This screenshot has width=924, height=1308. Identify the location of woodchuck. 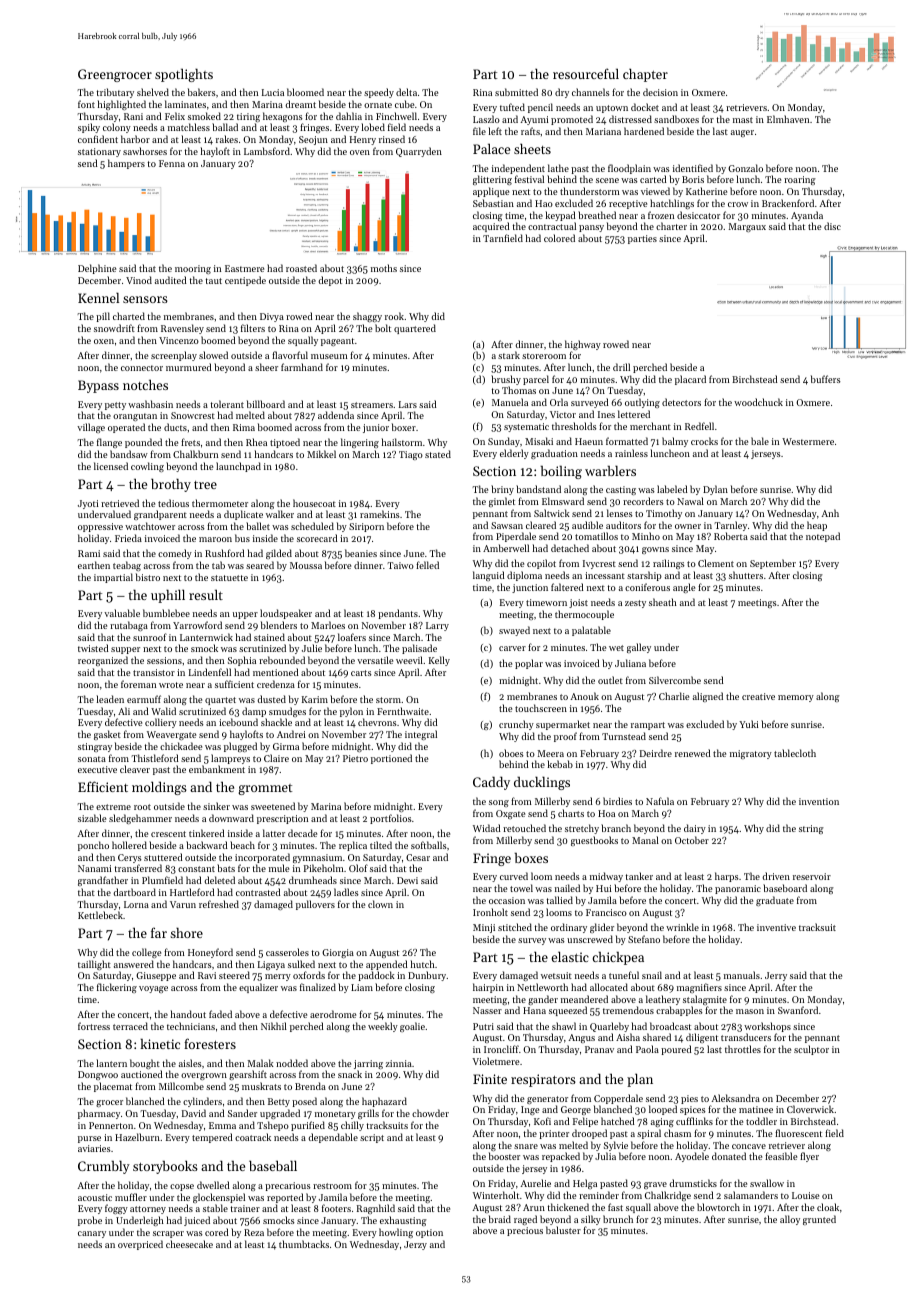
(758, 402).
